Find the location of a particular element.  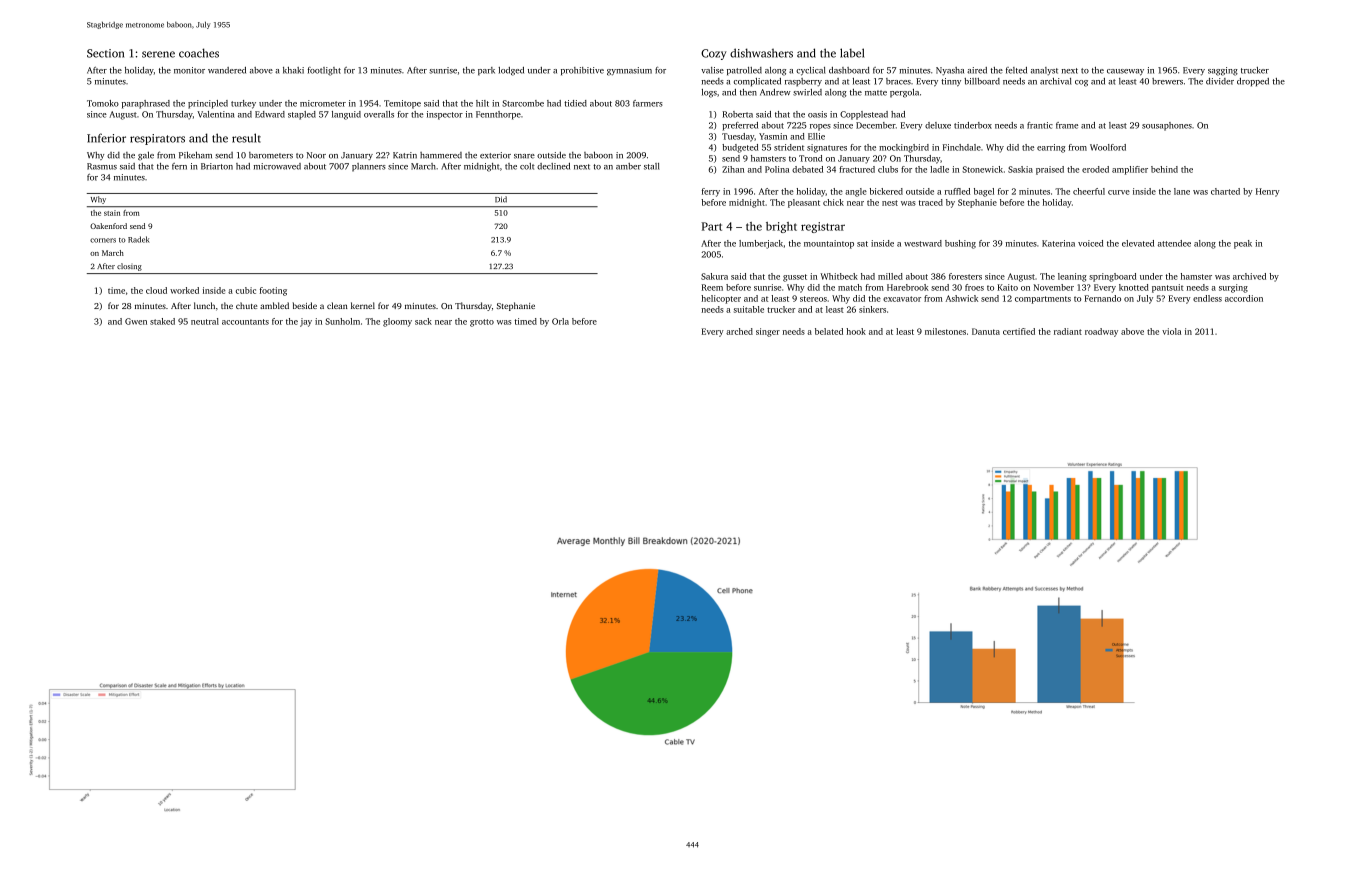

gloomy is located at coordinates (397, 322).
